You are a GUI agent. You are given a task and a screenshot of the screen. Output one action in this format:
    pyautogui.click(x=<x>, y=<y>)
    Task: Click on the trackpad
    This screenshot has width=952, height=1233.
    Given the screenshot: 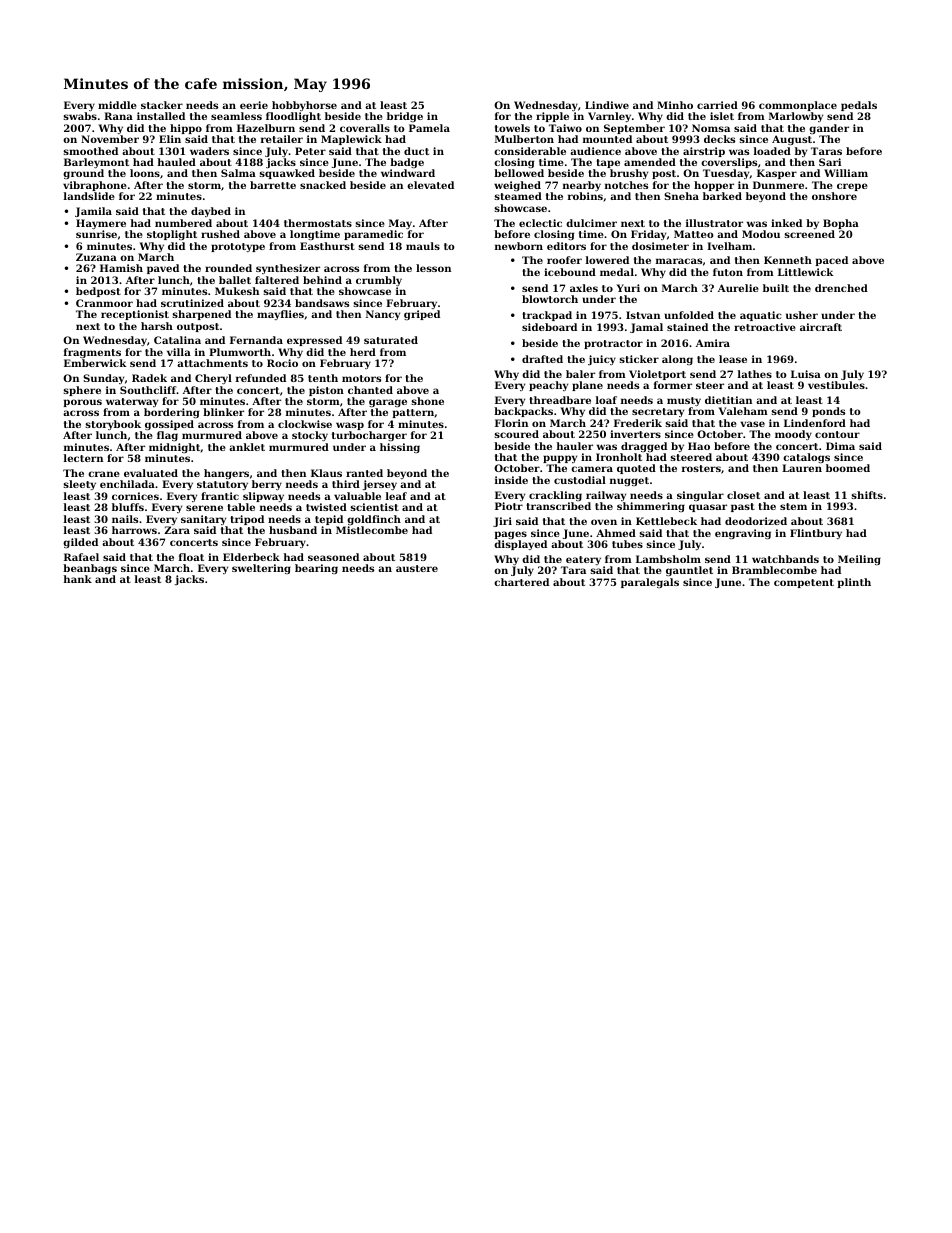 What is the action you would take?
    pyautogui.click(x=547, y=316)
